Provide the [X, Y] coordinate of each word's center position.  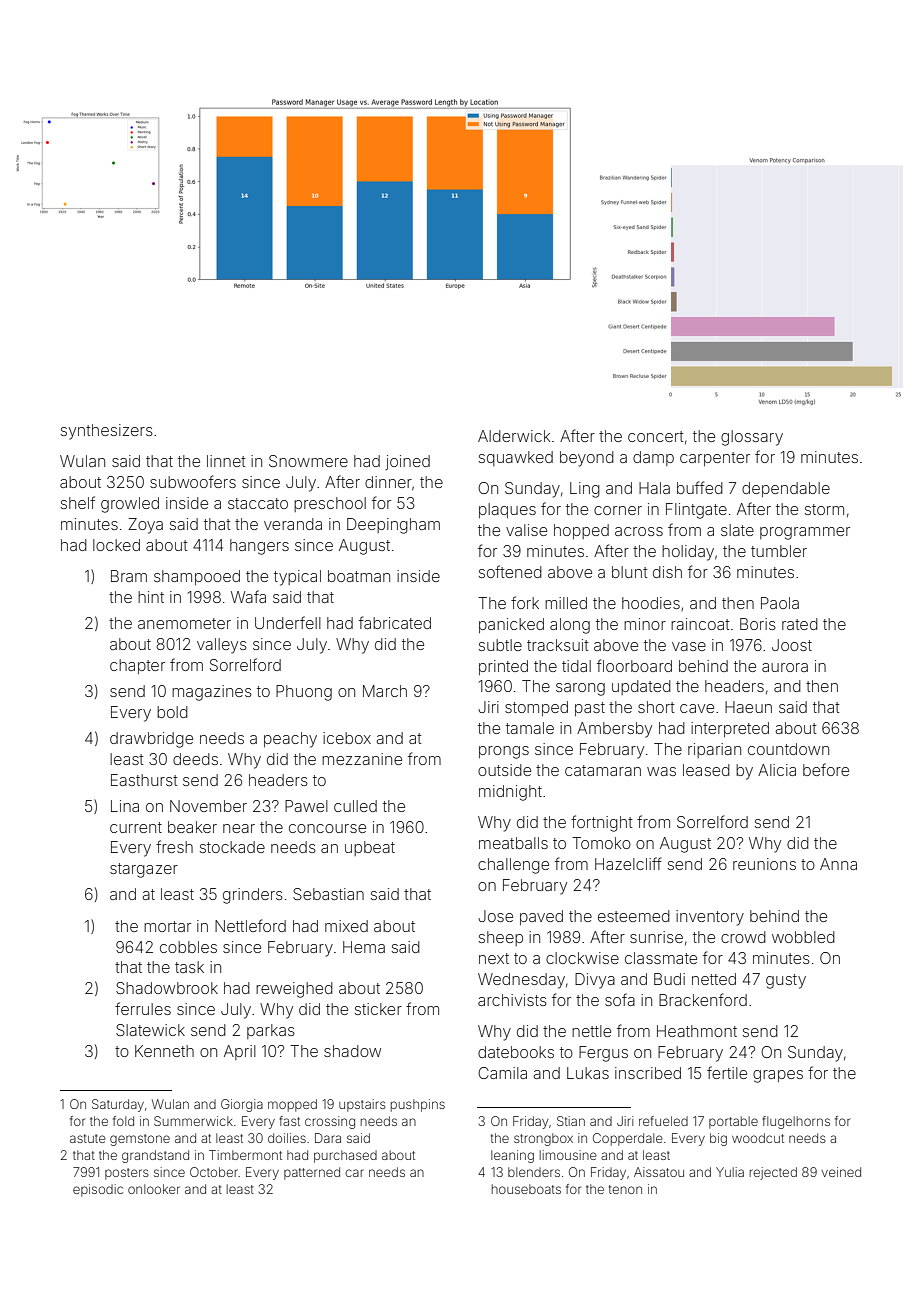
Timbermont [245, 1155]
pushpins [418, 1105]
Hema [364, 947]
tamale [530, 728]
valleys [222, 646]
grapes [778, 1076]
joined [408, 462]
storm [824, 509]
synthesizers [107, 432]
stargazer [144, 870]
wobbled [803, 937]
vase [689, 646]
